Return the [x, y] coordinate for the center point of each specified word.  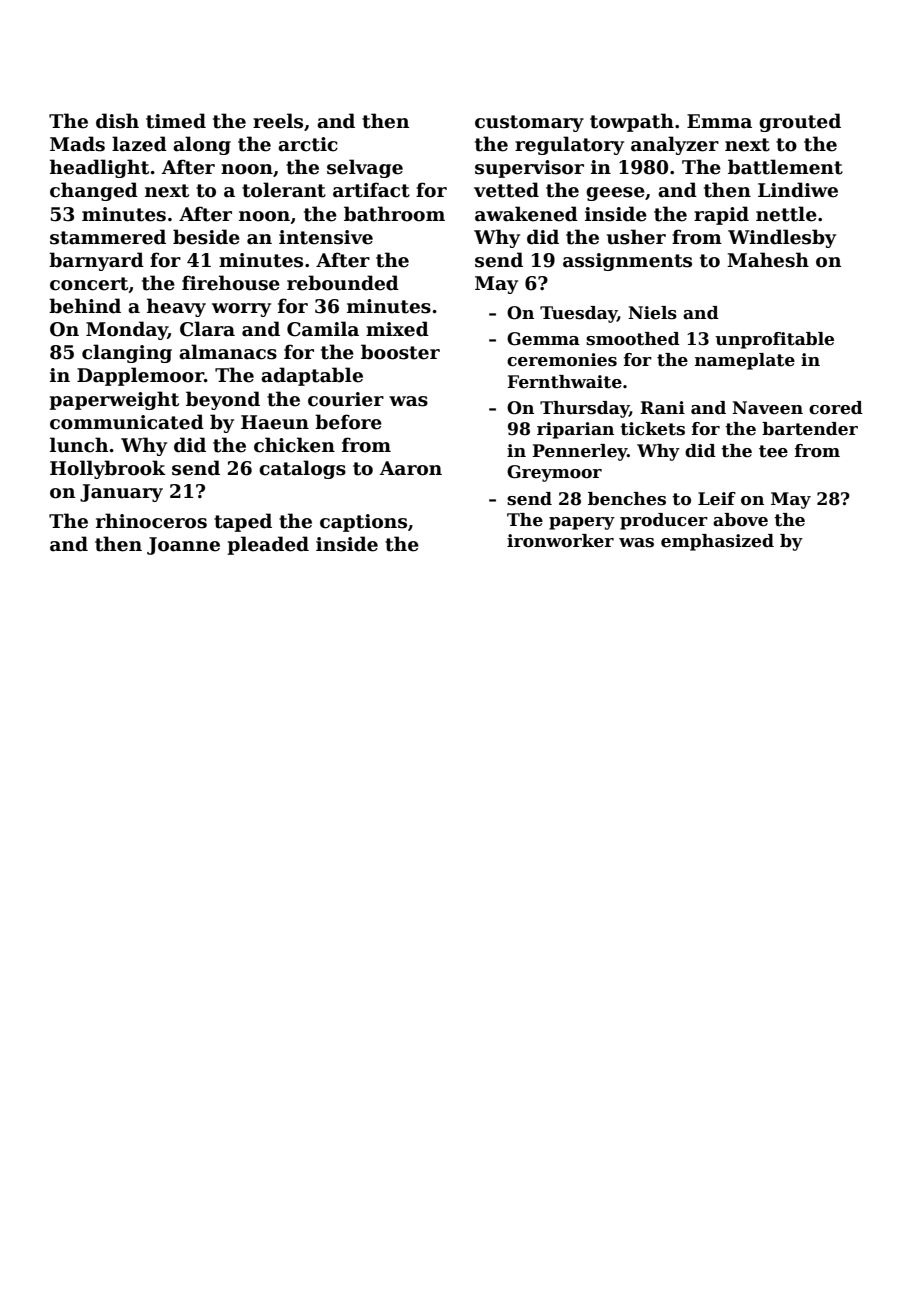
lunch [79, 445]
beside [206, 237]
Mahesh [768, 260]
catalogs [302, 469]
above [740, 520]
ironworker [560, 541]
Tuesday [578, 314]
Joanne [183, 546]
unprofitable [774, 340]
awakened [526, 214]
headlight [99, 168]
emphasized [717, 542]
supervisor [529, 169]
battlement [785, 167]
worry [241, 310]
